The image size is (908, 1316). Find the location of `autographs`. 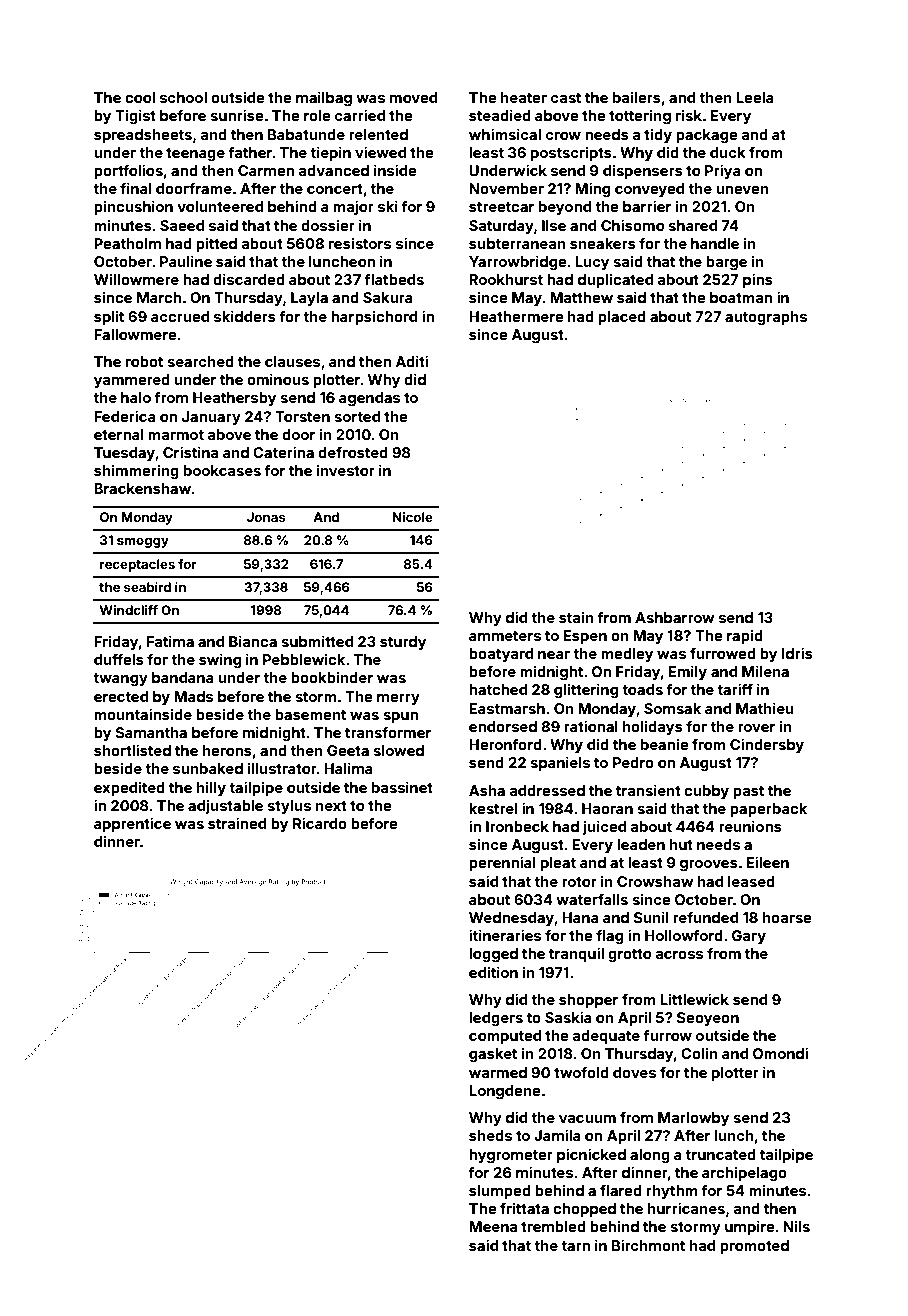

autographs is located at coordinates (766, 318).
